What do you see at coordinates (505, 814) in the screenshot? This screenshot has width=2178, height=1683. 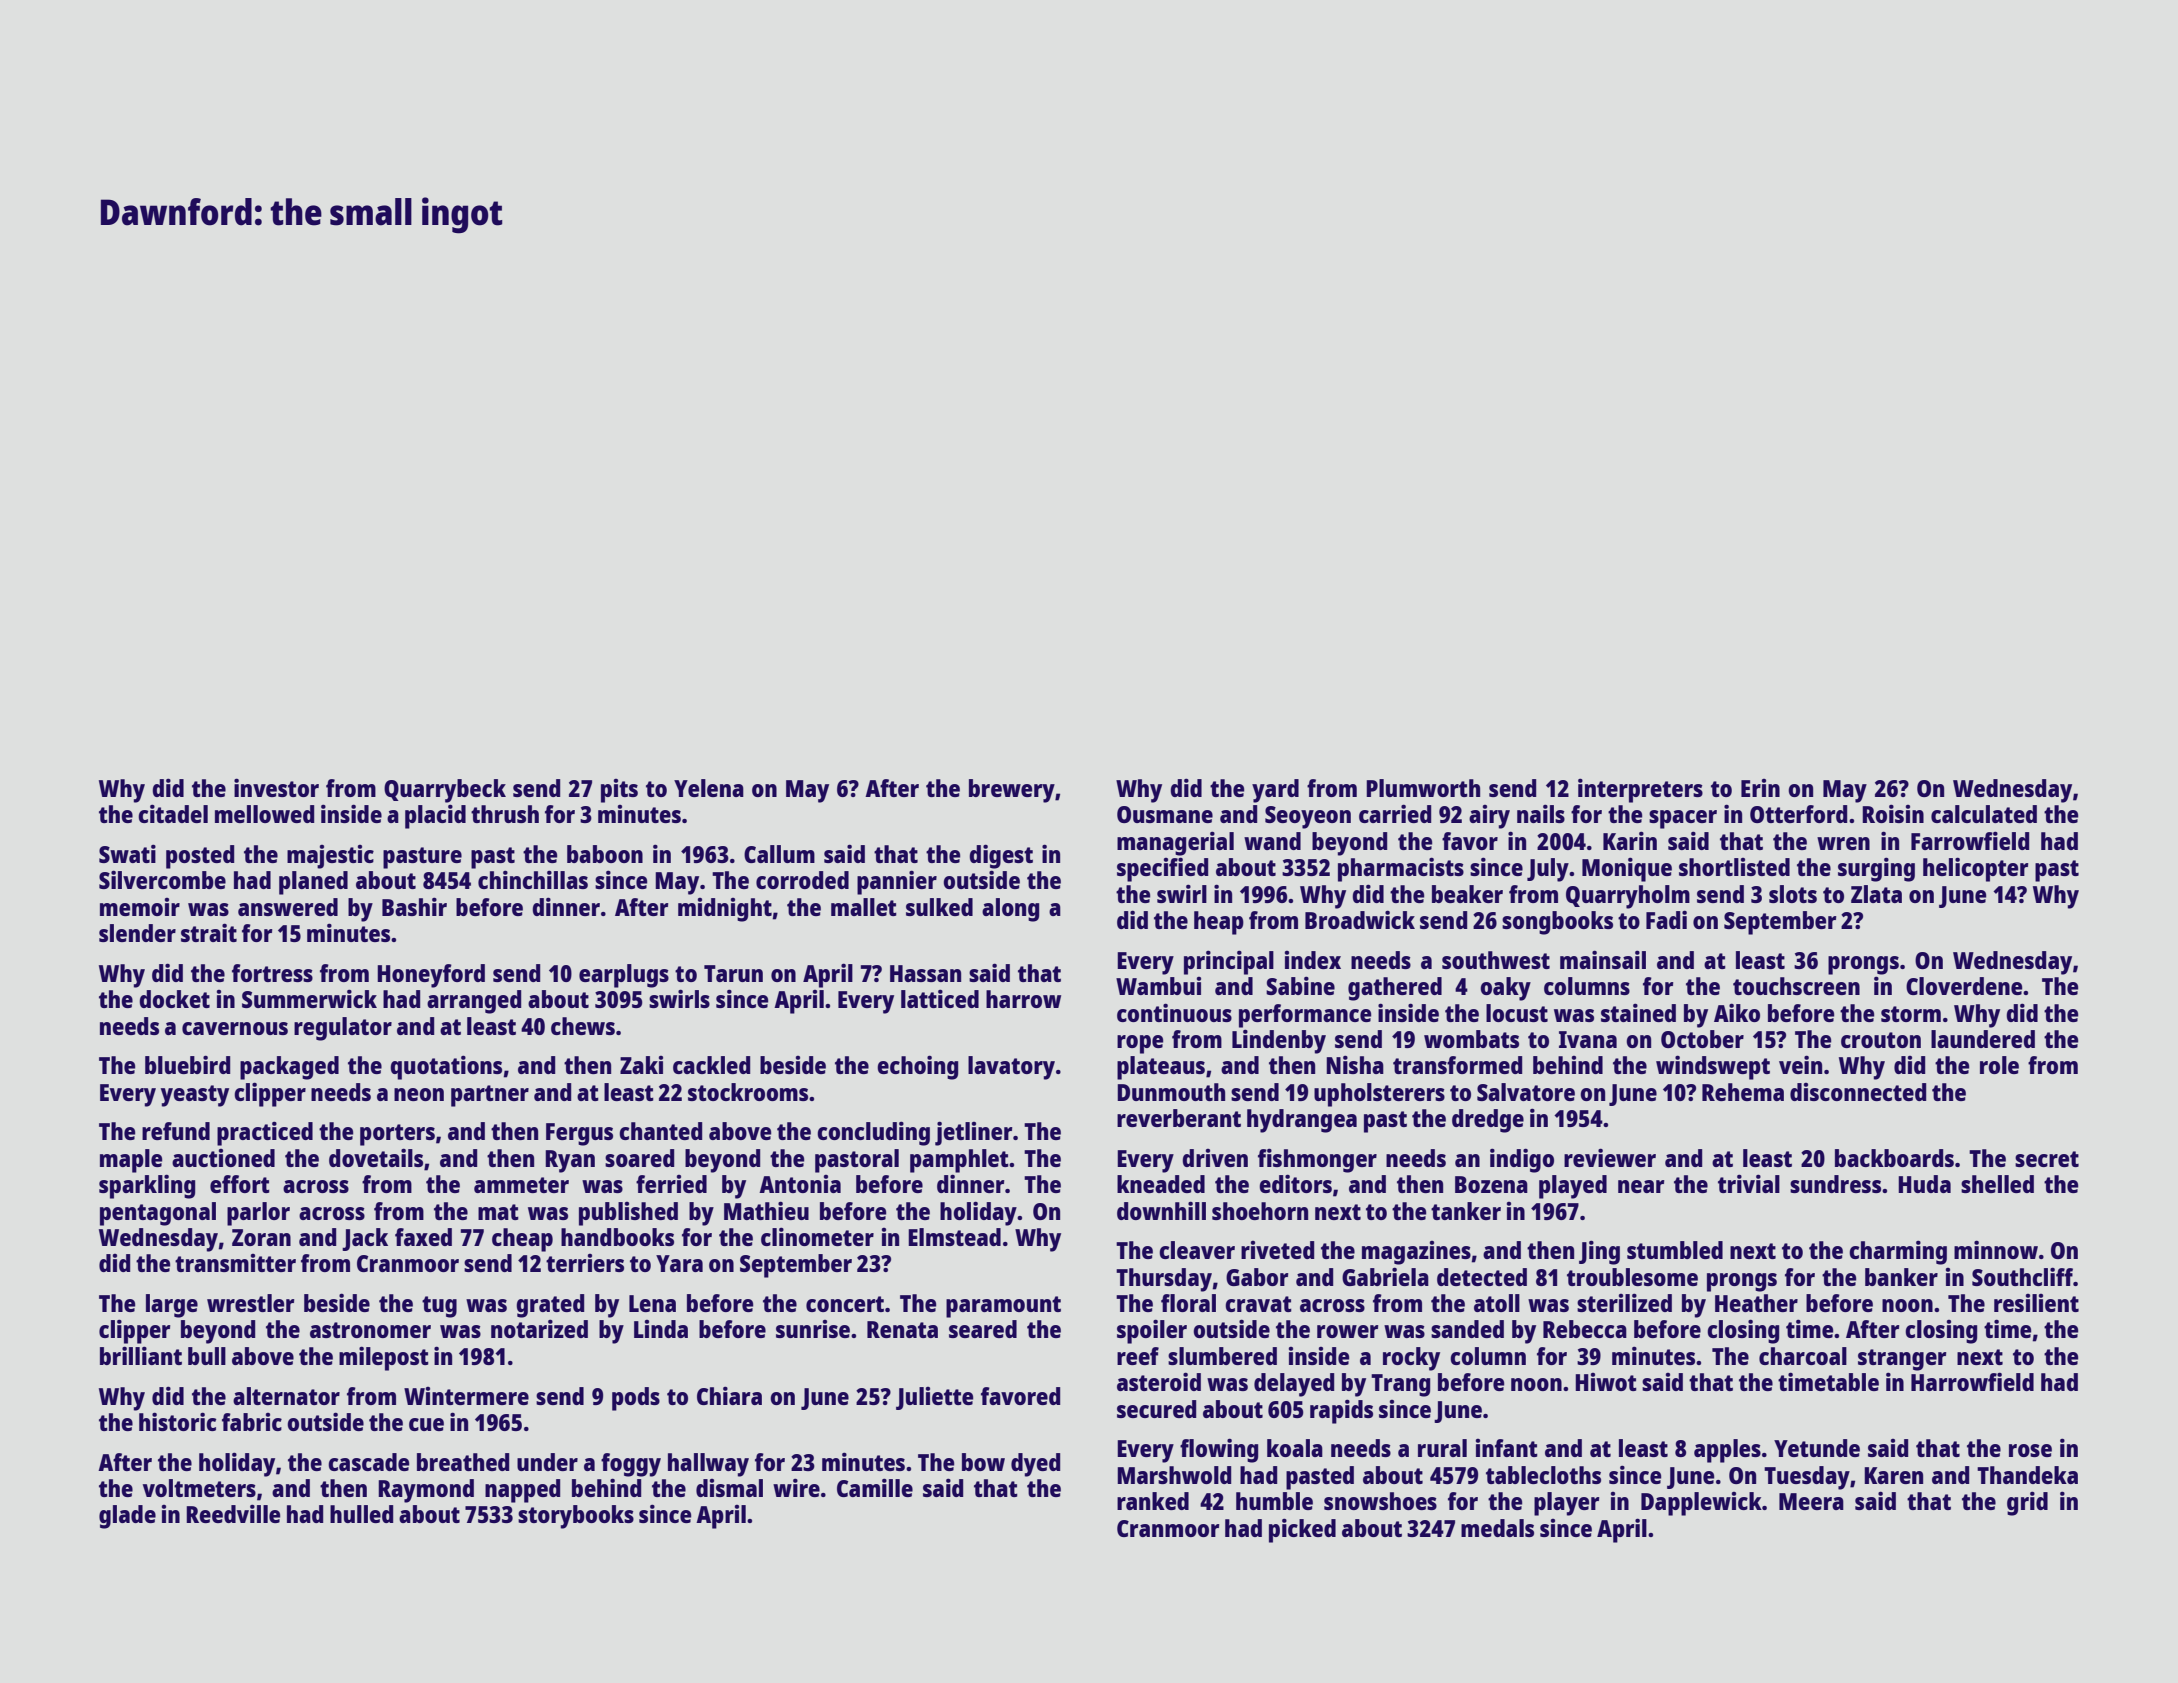 I see `thrush` at bounding box center [505, 814].
